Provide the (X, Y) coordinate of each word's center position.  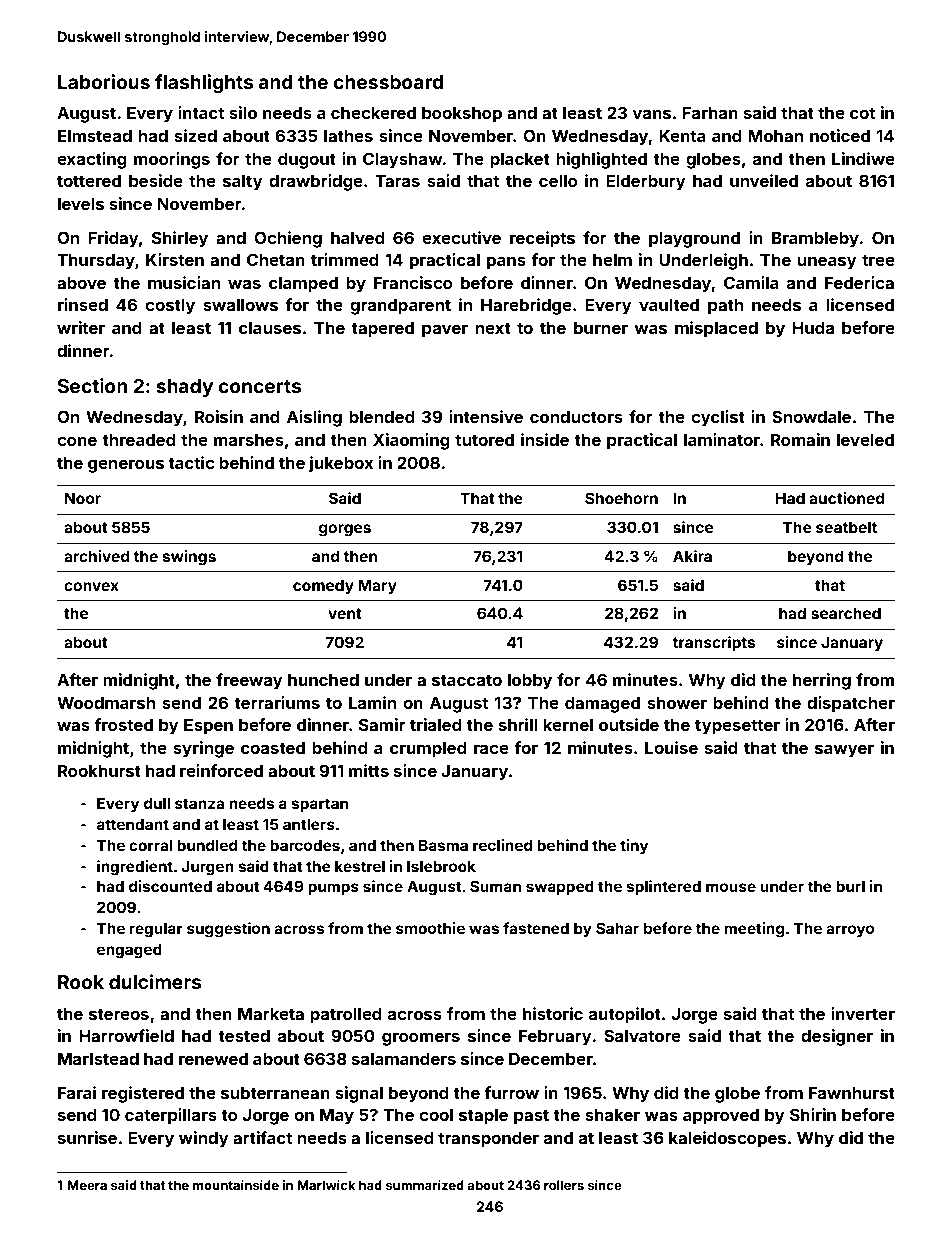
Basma (443, 845)
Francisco (413, 282)
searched (846, 613)
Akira (692, 556)
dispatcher (851, 704)
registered (143, 1094)
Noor (83, 498)
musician (184, 282)
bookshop (462, 115)
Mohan (775, 136)
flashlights (204, 83)
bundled (207, 845)
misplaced (716, 329)
